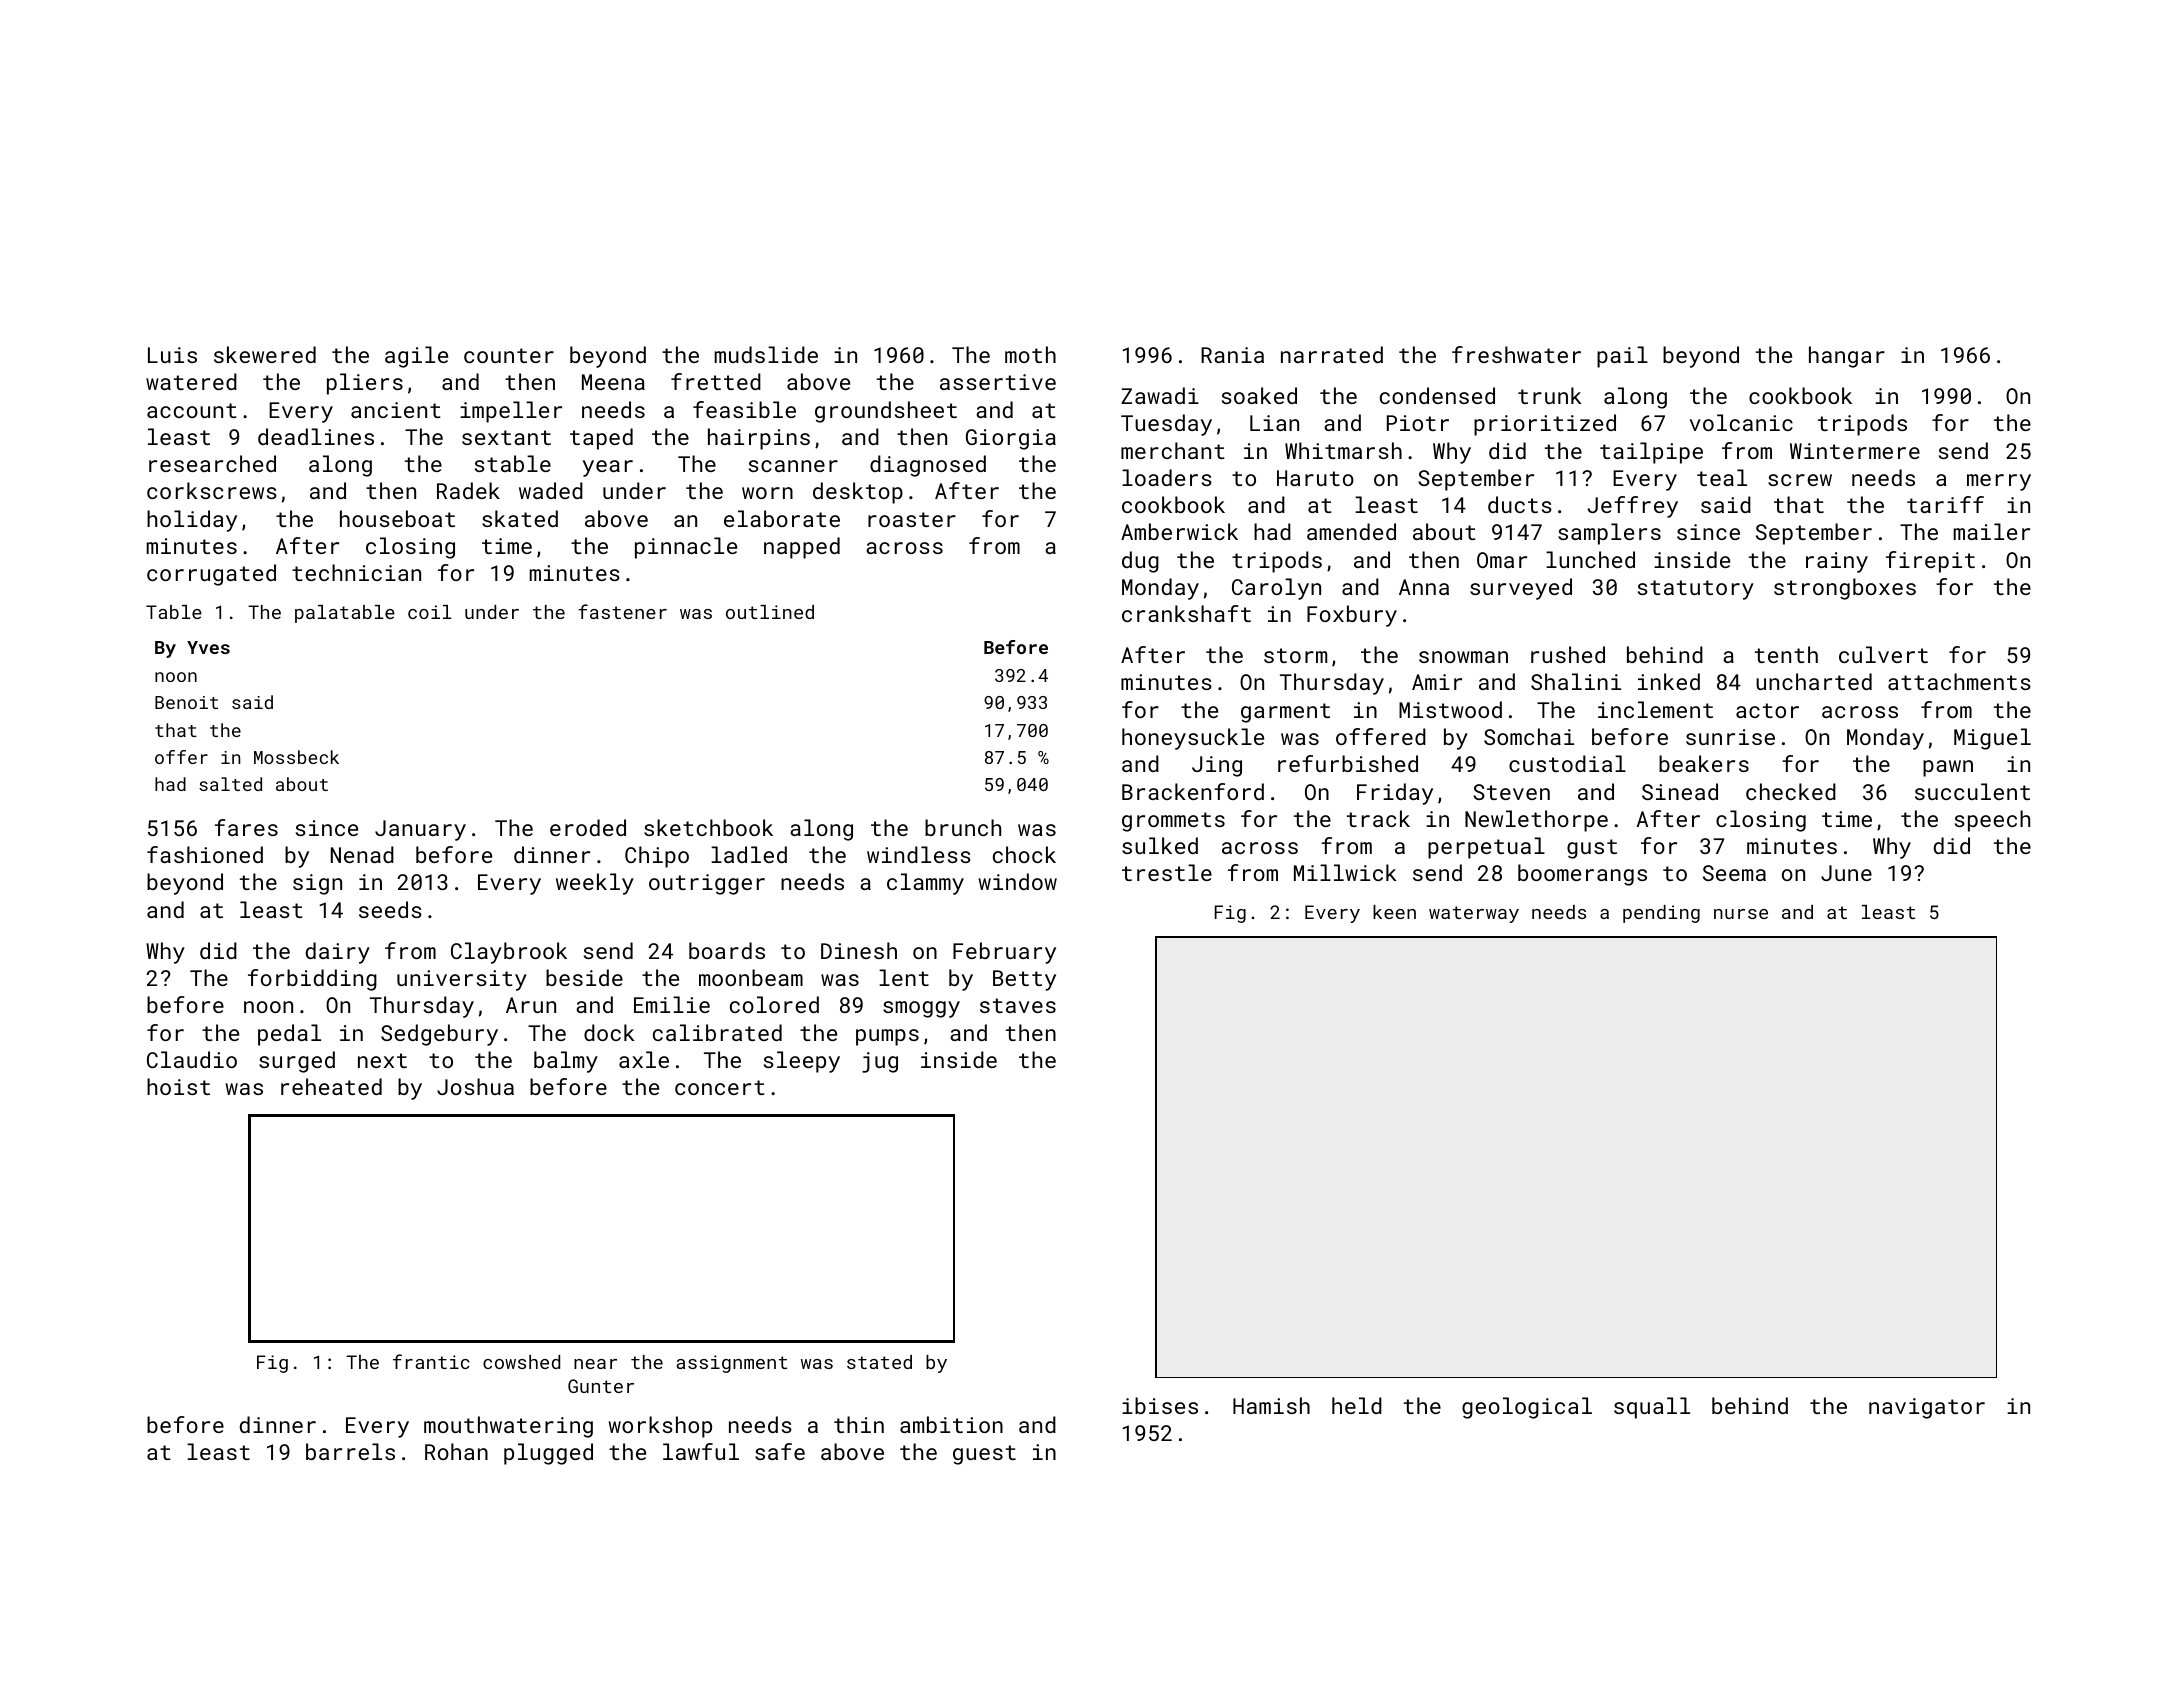  What do you see at coordinates (1140, 562) in the image?
I see `dug` at bounding box center [1140, 562].
